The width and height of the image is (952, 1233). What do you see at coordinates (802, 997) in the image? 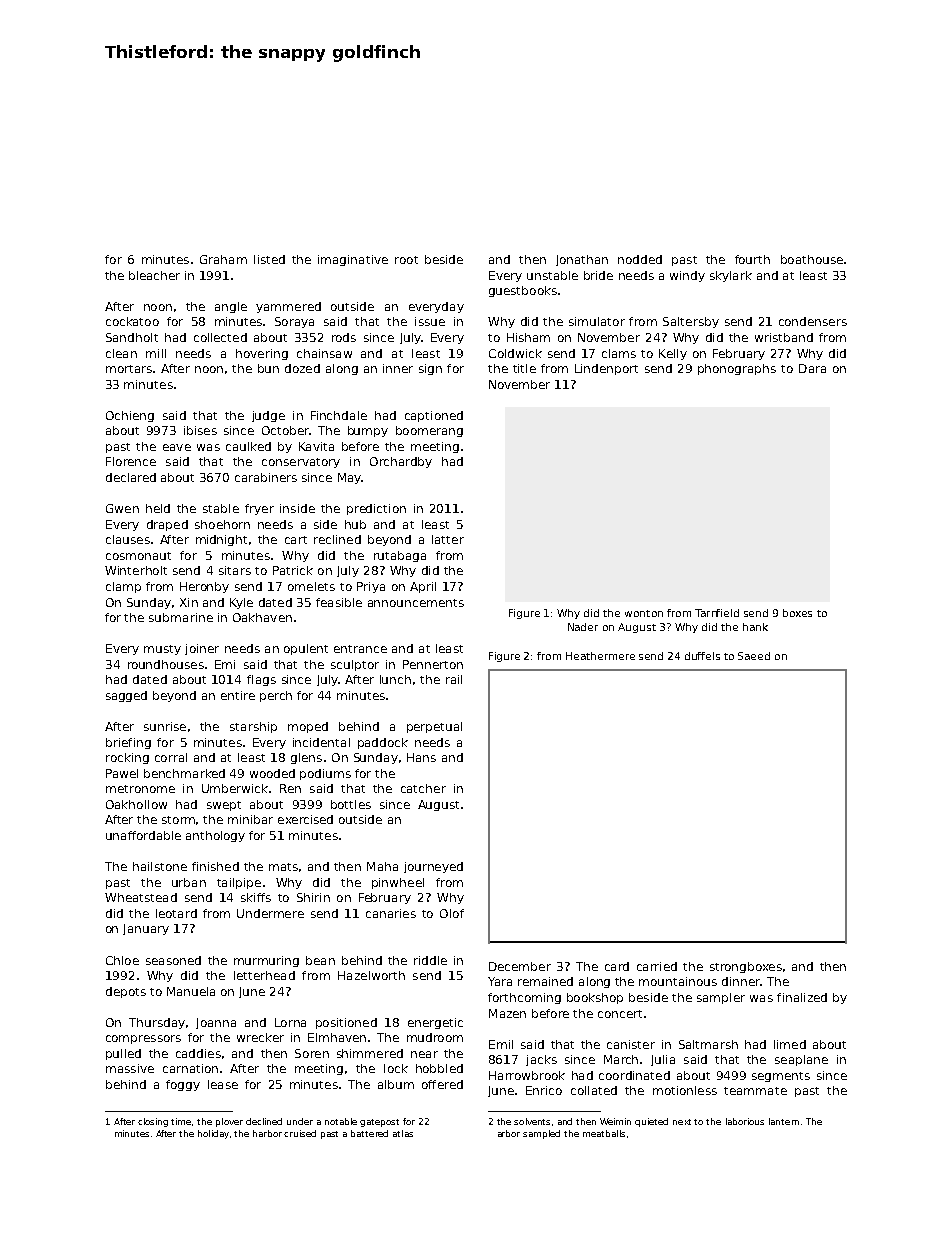
I see `finalized` at bounding box center [802, 997].
